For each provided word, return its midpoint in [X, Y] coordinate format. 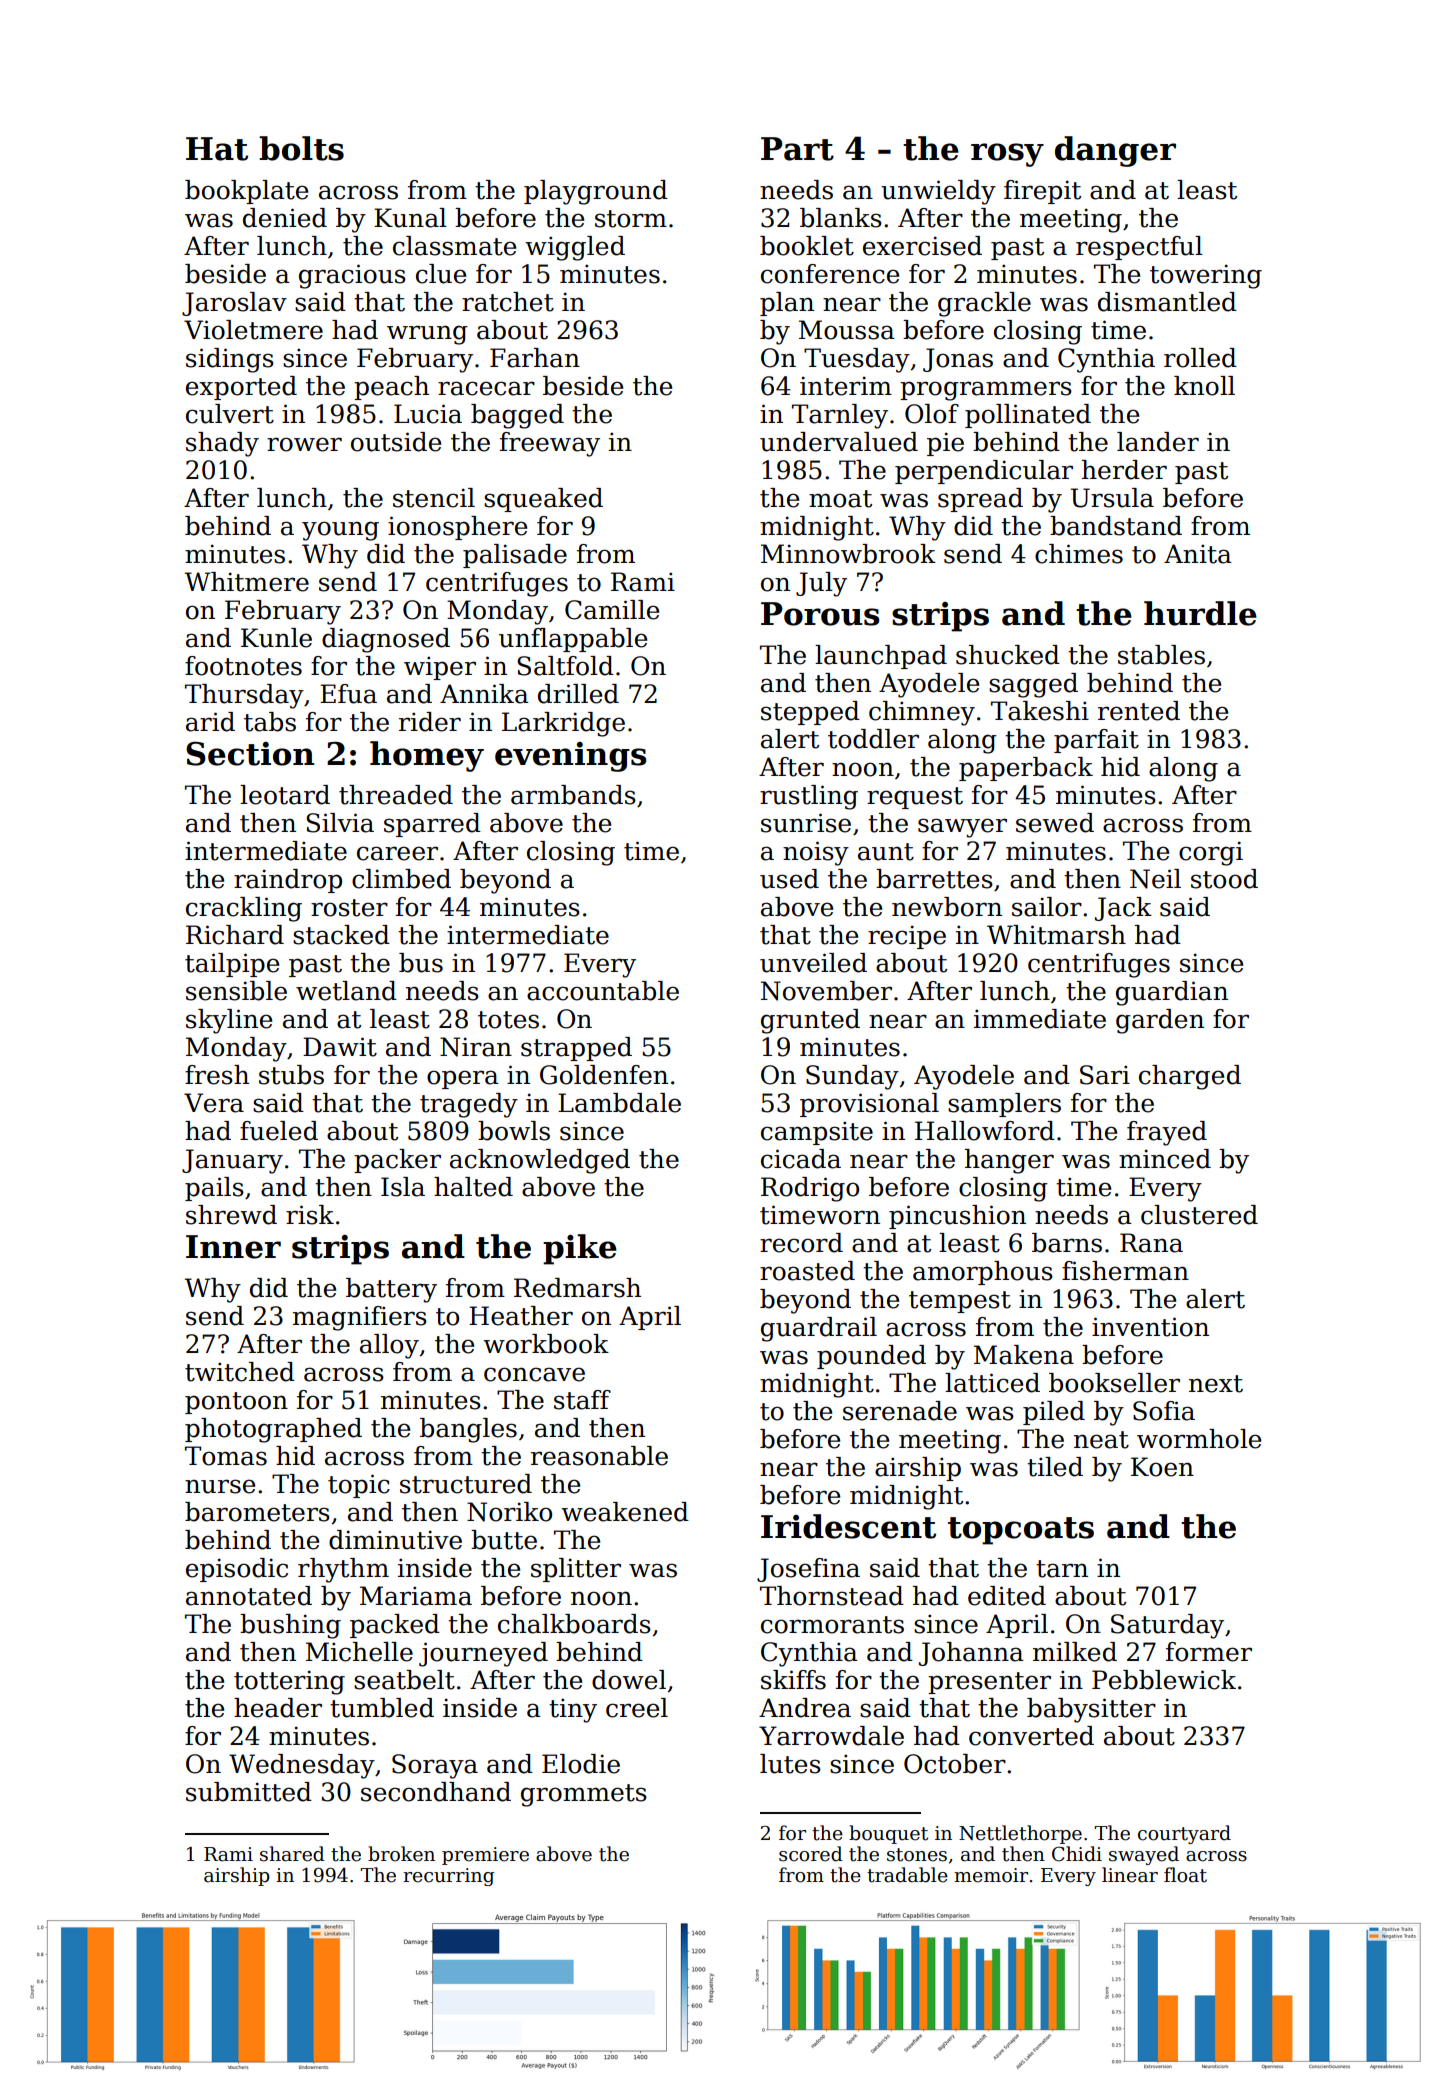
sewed [1055, 823]
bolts [301, 148]
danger [1115, 151]
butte [504, 1540]
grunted [810, 1021]
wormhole [1199, 1439]
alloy [389, 1346]
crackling [244, 909]
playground [596, 192]
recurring [449, 1877]
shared [292, 1854]
